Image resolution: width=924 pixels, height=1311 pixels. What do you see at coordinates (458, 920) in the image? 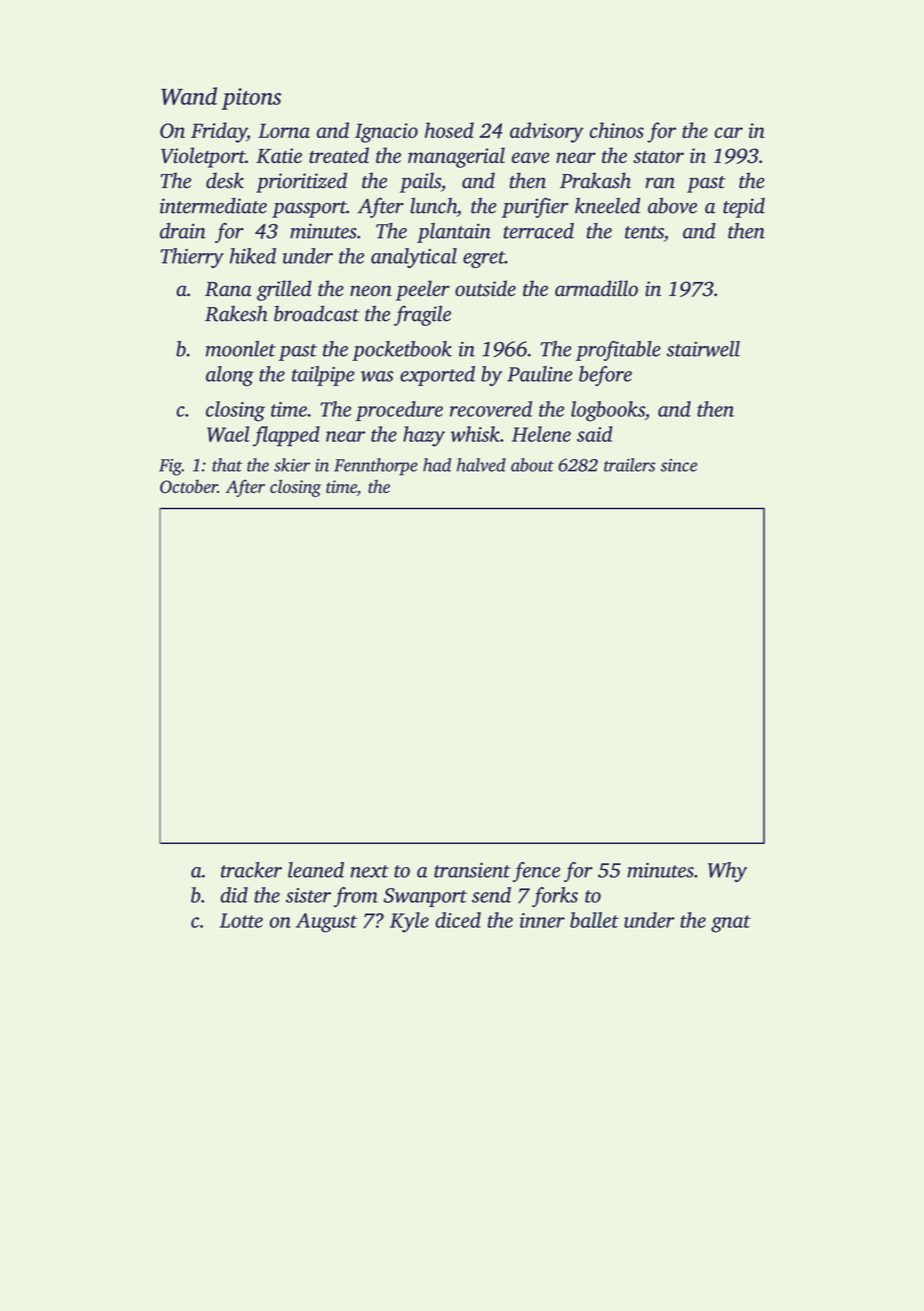
I see `diced` at bounding box center [458, 920].
